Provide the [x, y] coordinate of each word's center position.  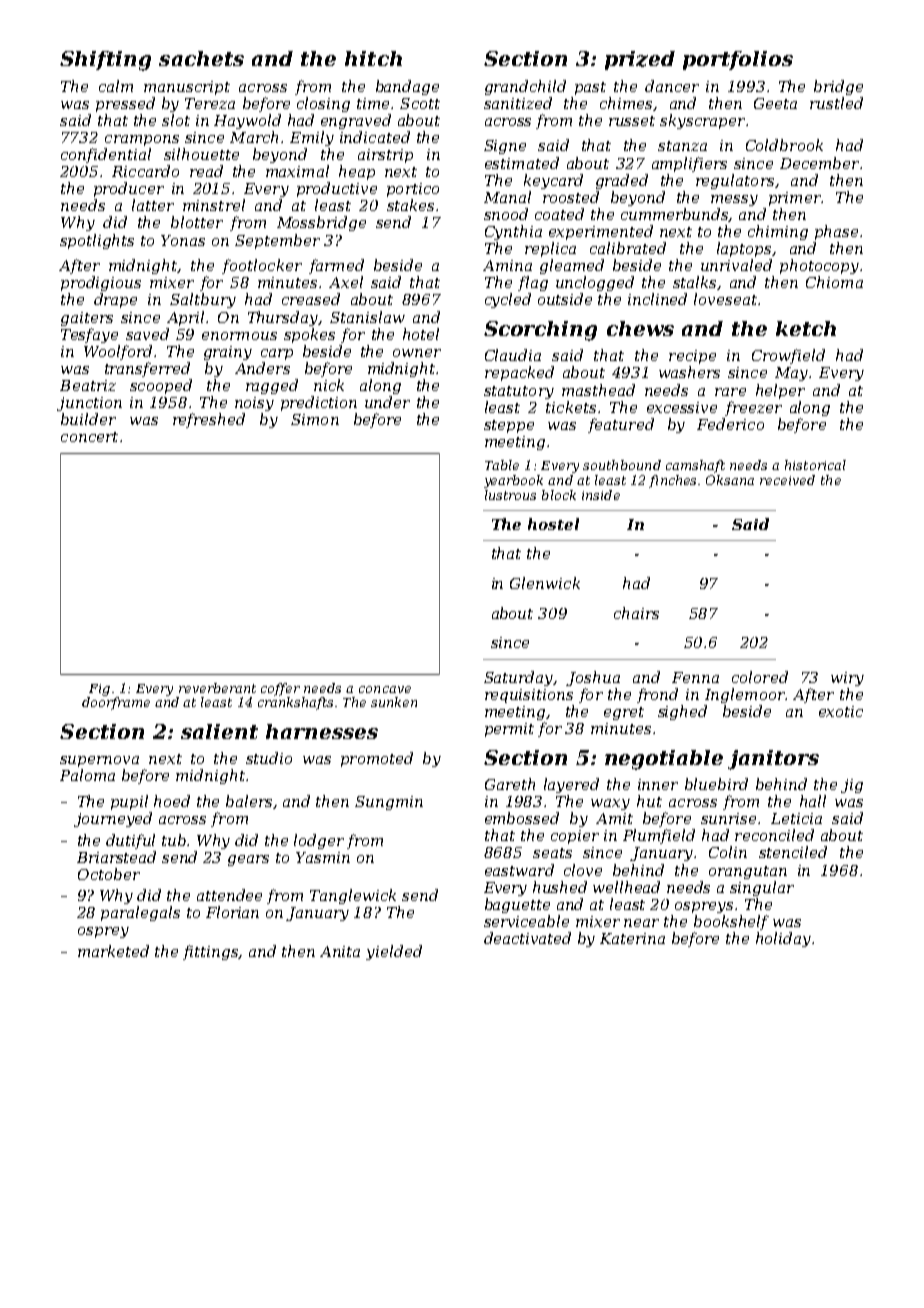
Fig [99, 690]
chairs [636, 613]
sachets [201, 58]
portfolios [738, 60]
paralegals [140, 913]
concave [385, 689]
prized [640, 60]
